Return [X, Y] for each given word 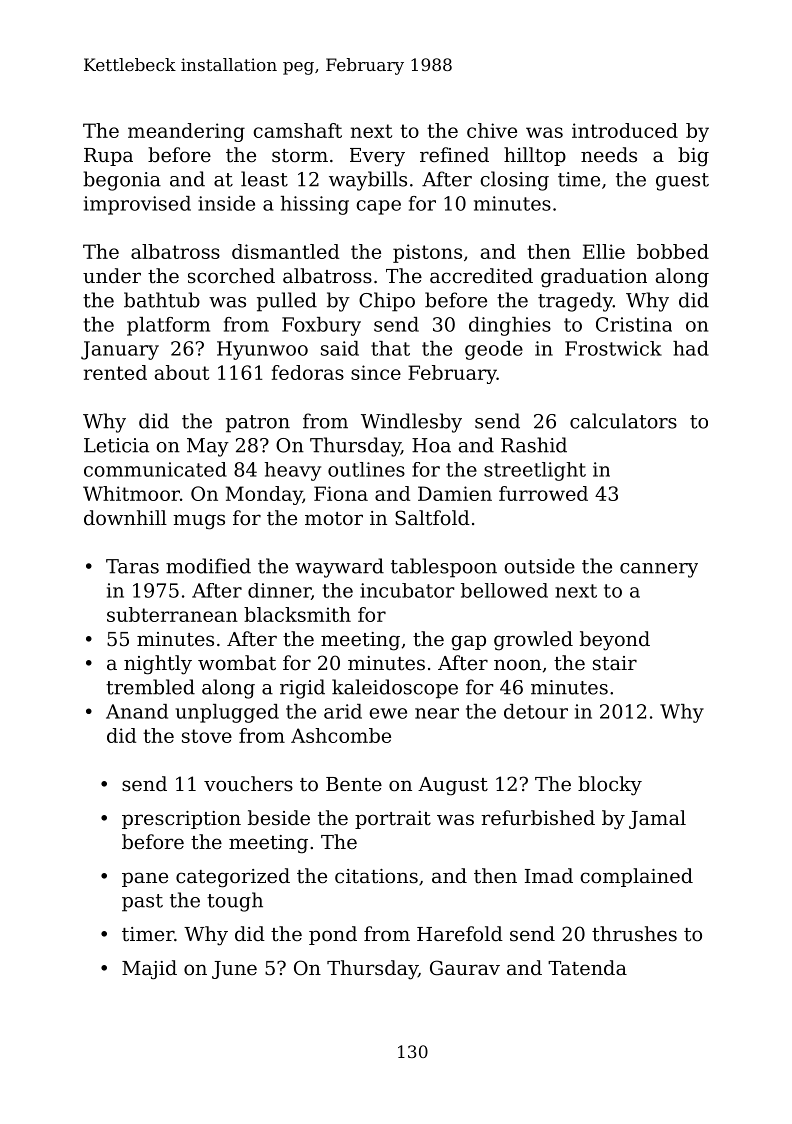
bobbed [673, 251]
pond [333, 935]
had [691, 348]
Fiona [341, 493]
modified [208, 566]
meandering [186, 132]
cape [378, 207]
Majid [149, 970]
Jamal [657, 819]
